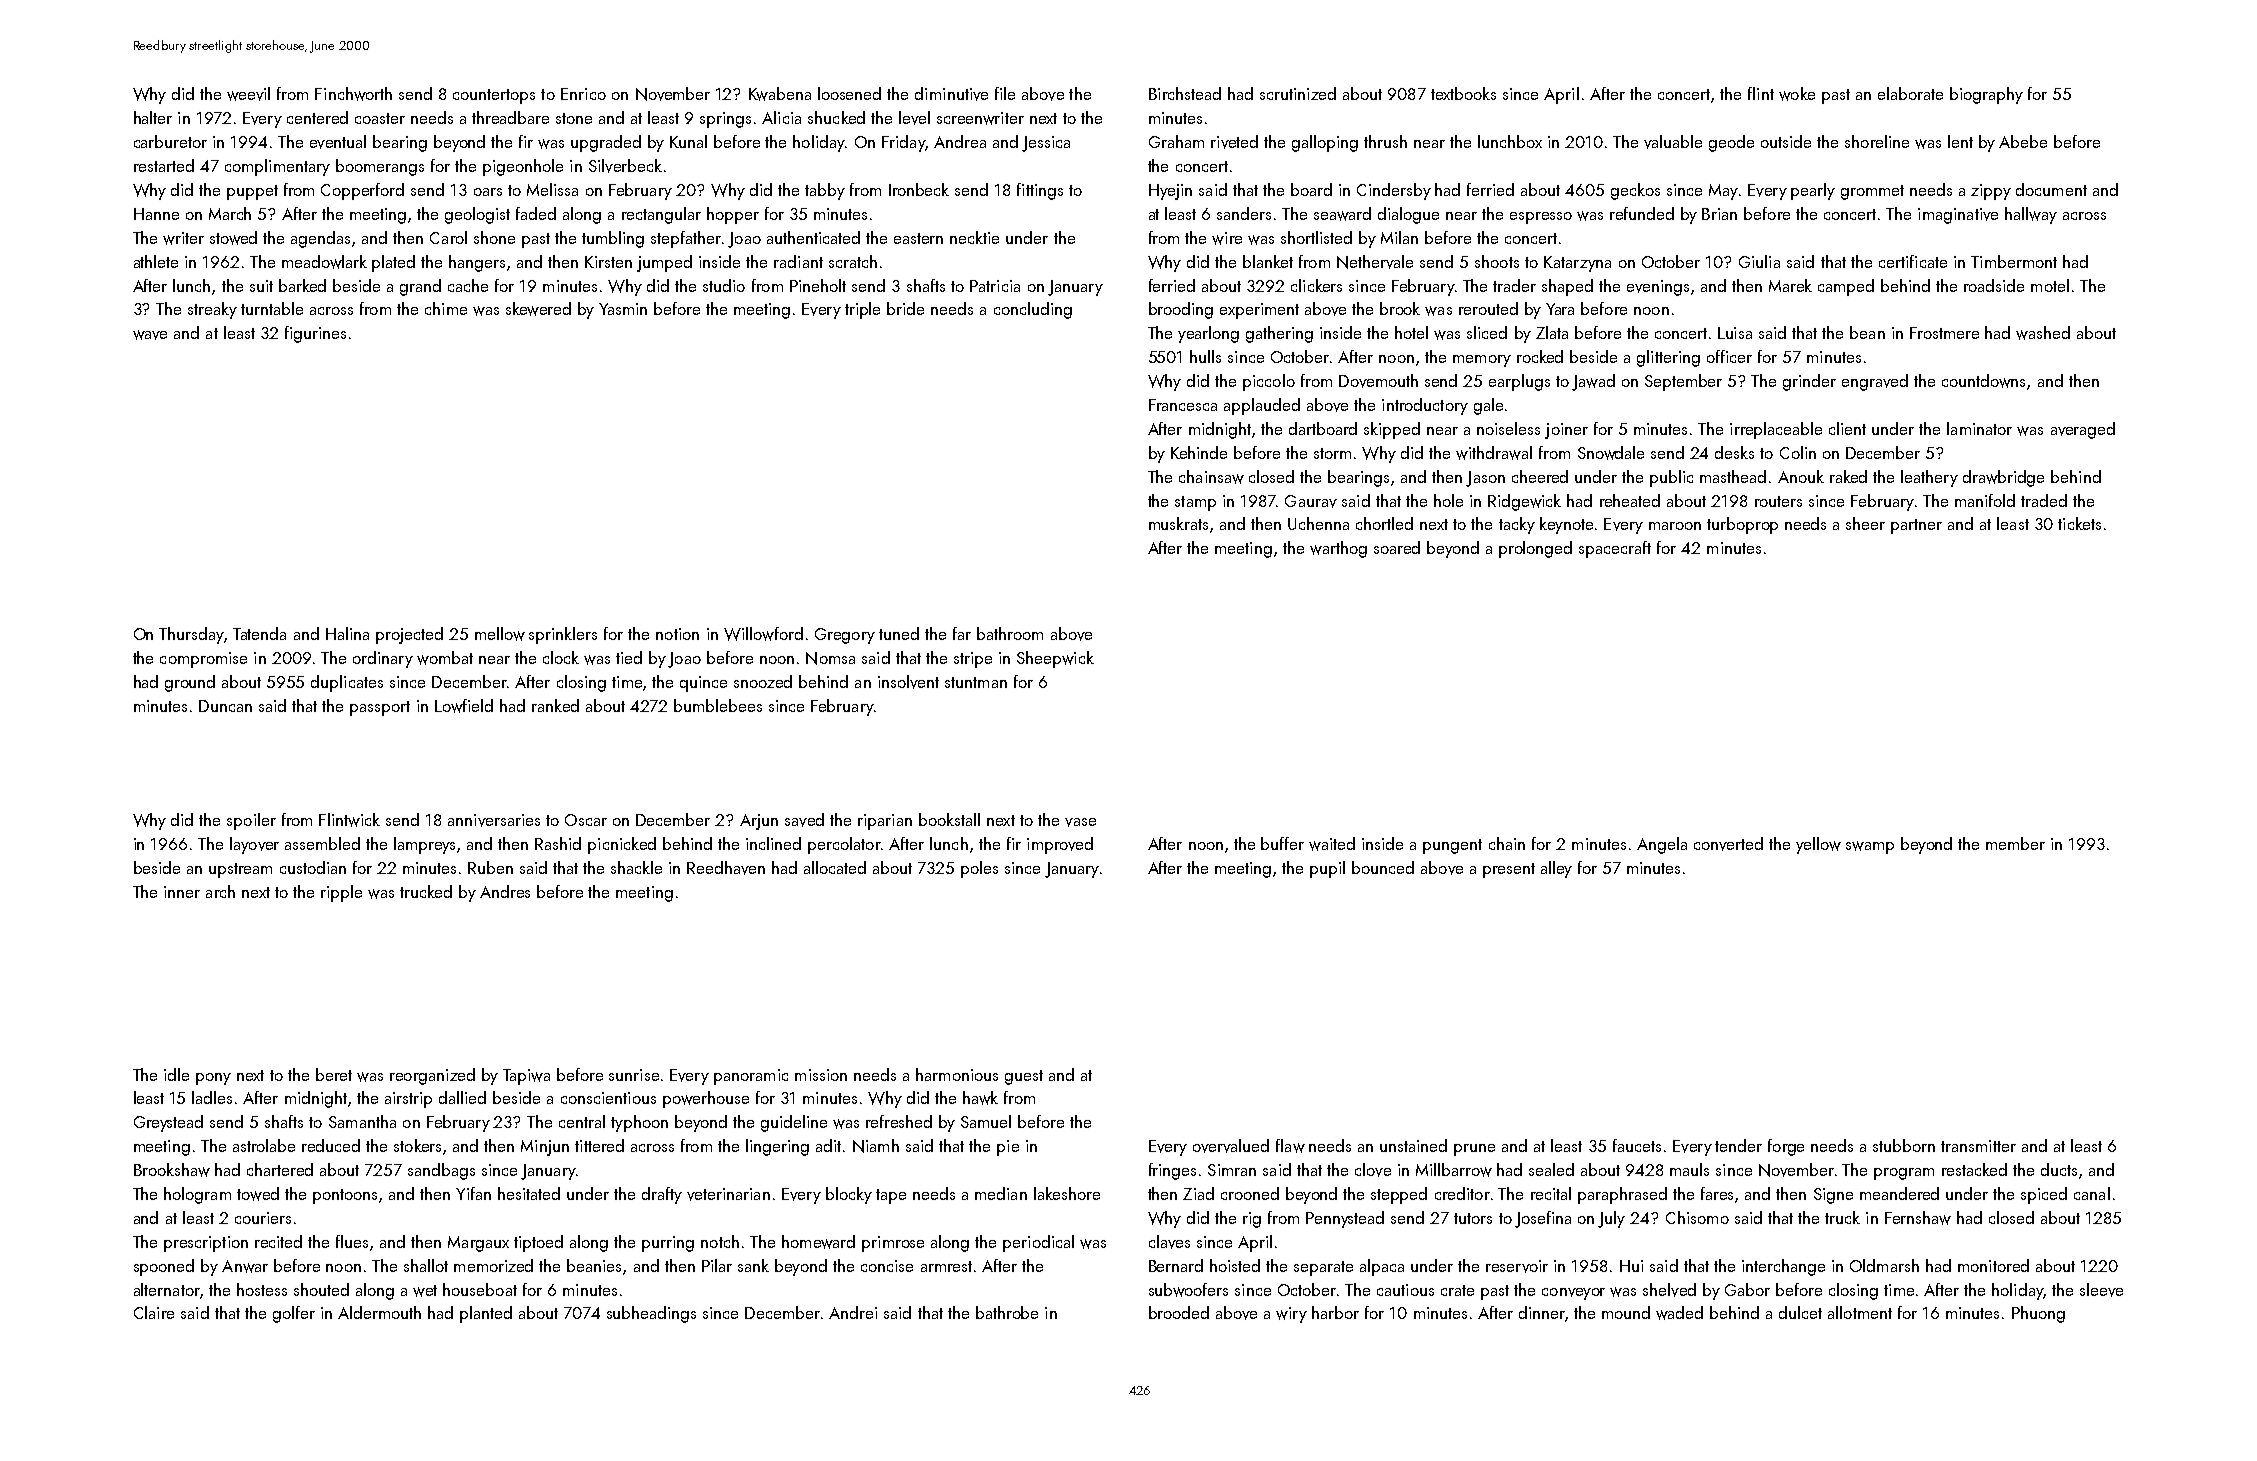 The width and height of the document is (2257, 1461). Describe the element at coordinates (176, 1074) in the document. I see `idle` at that location.
